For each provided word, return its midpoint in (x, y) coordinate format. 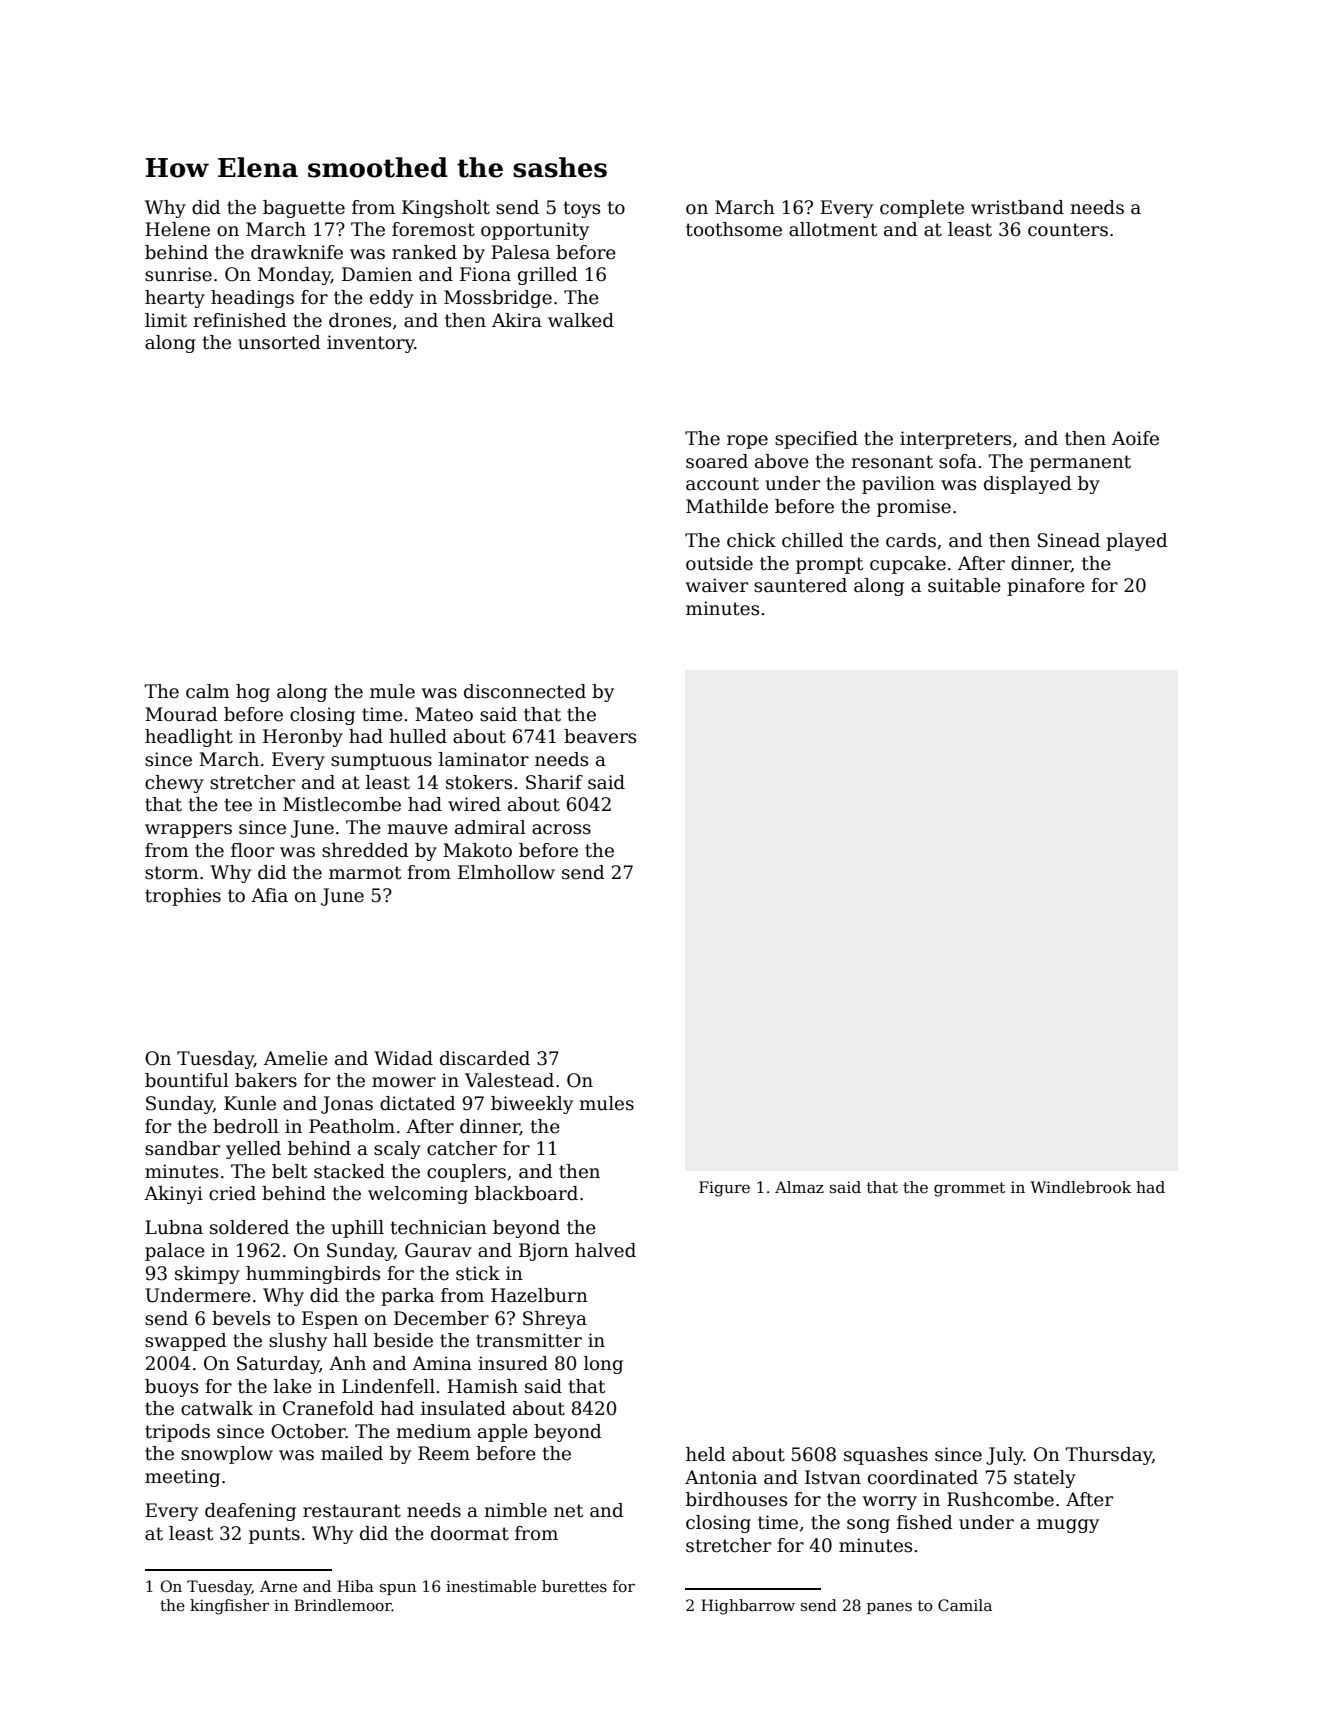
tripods (177, 1433)
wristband (1017, 207)
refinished (240, 320)
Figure (724, 1189)
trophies (183, 897)
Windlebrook (1080, 1187)
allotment (833, 229)
